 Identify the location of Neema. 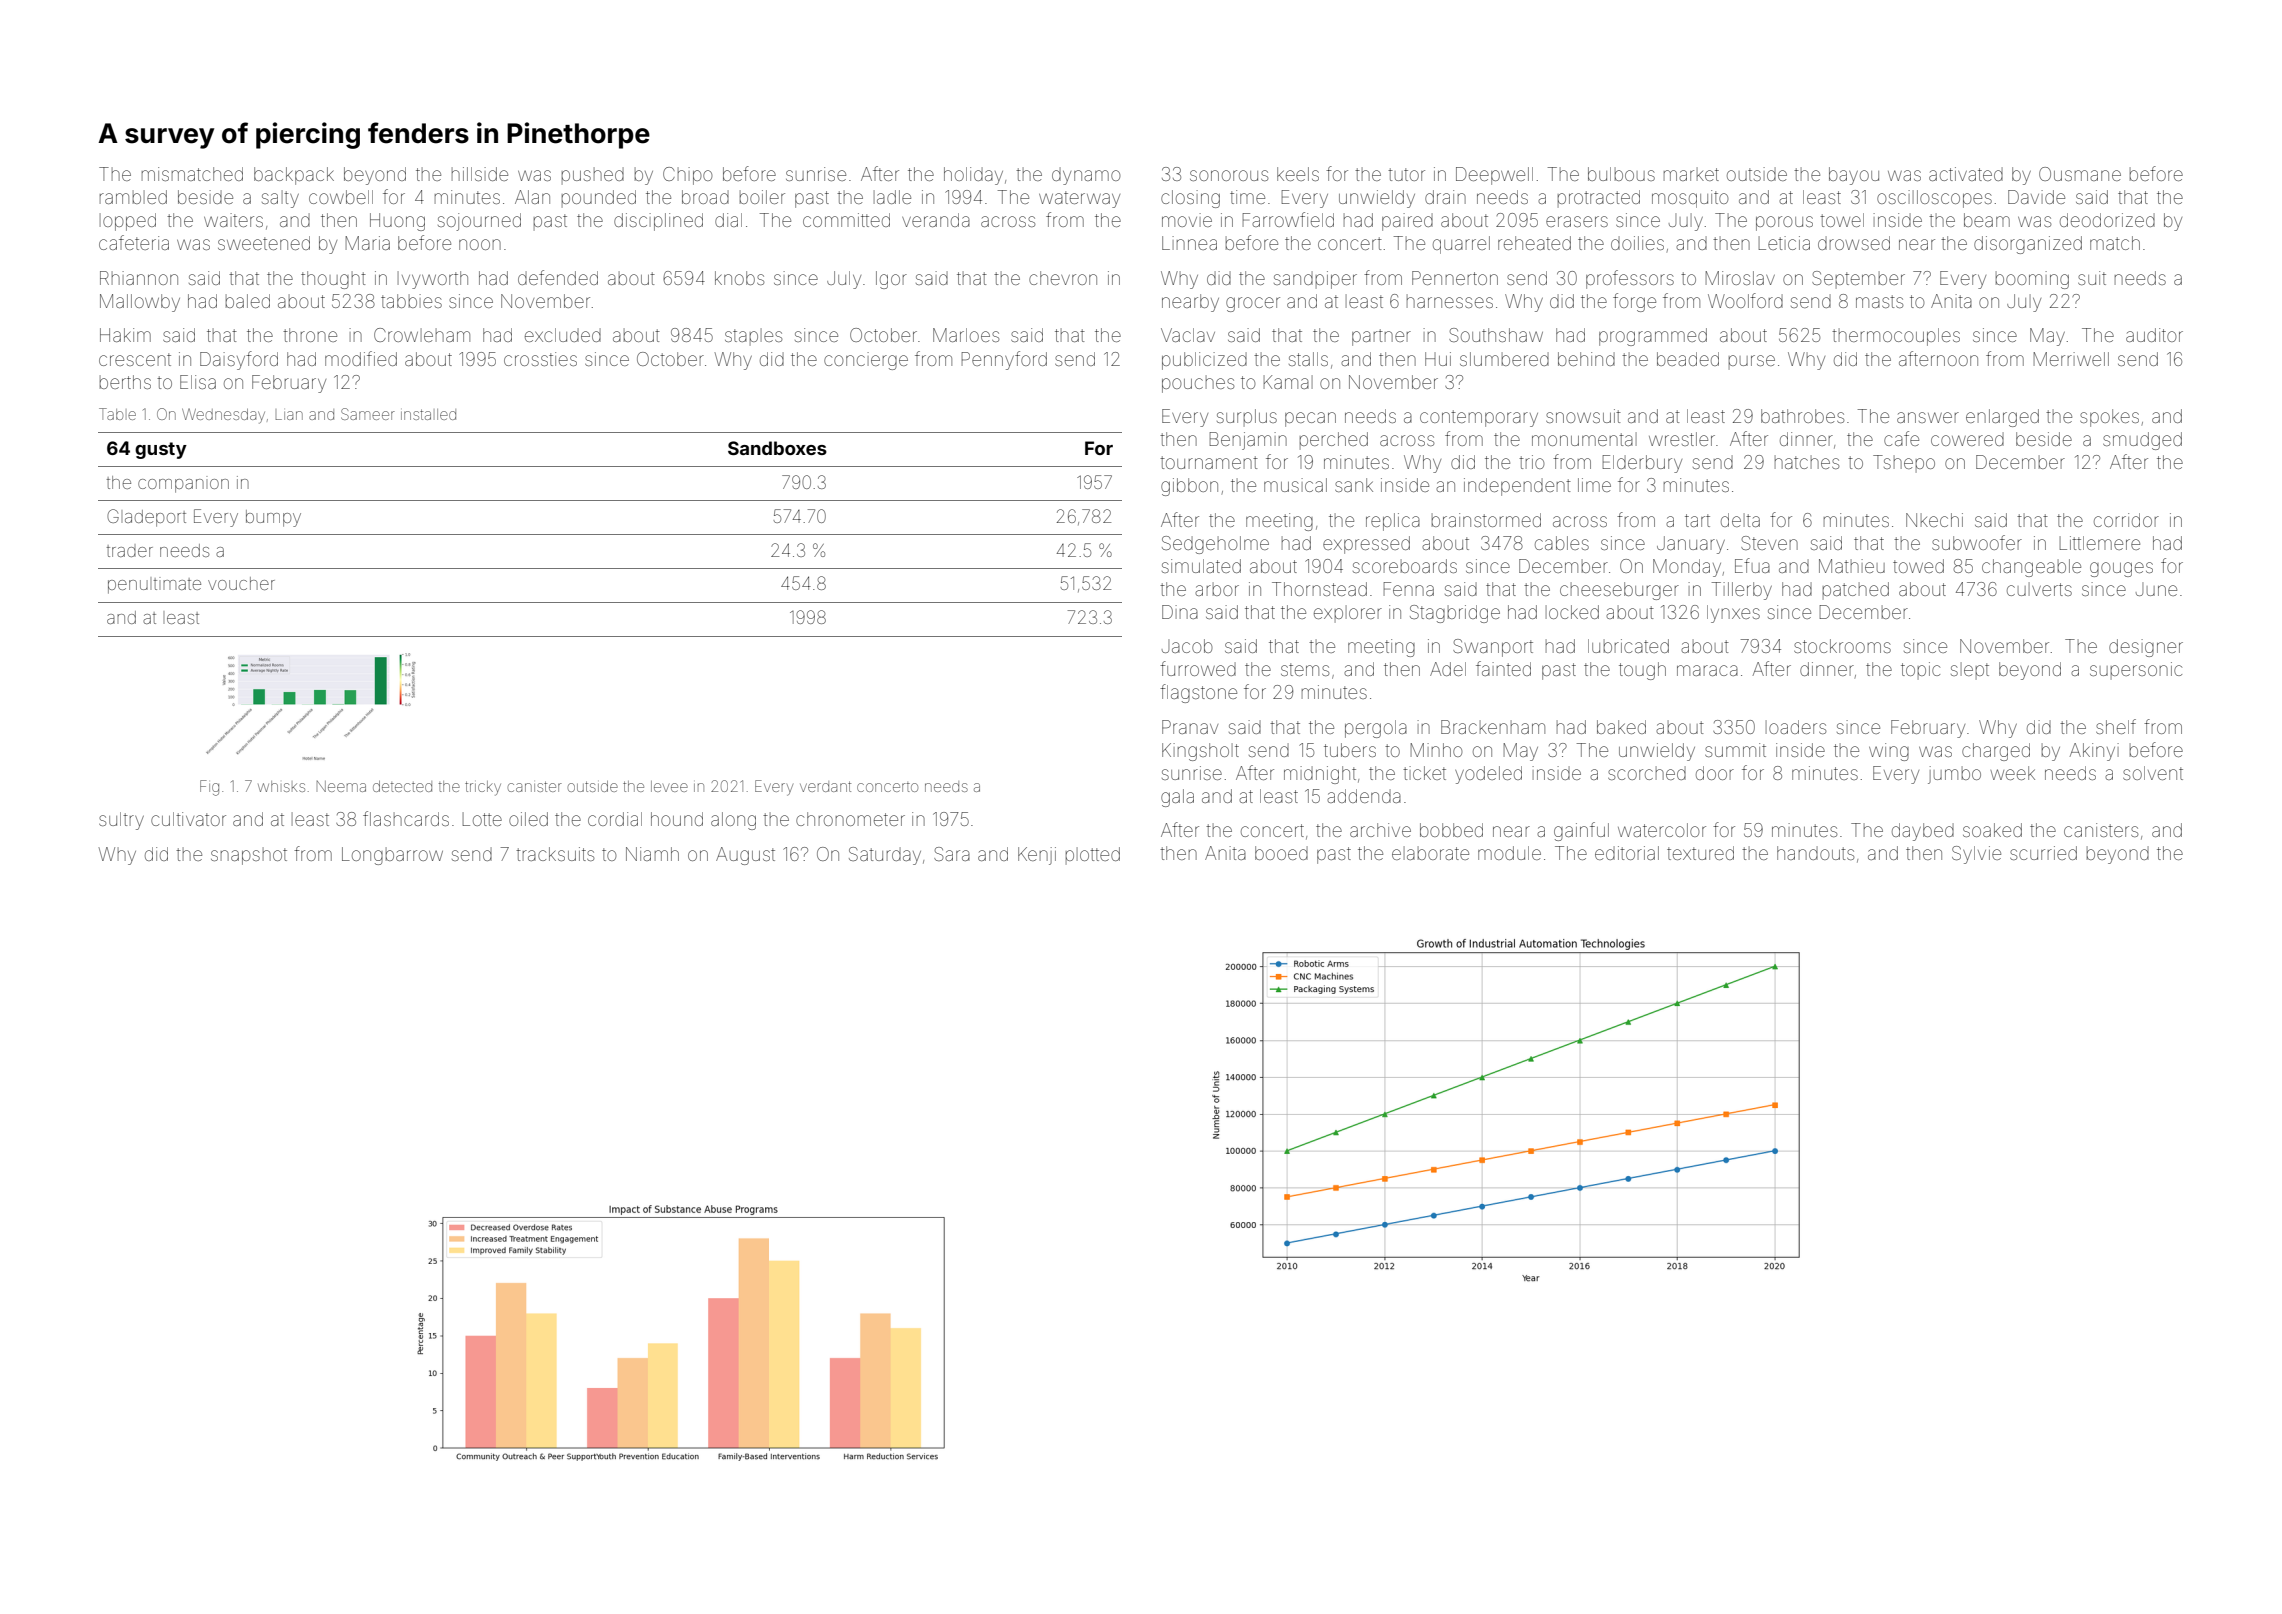
(341, 786).
